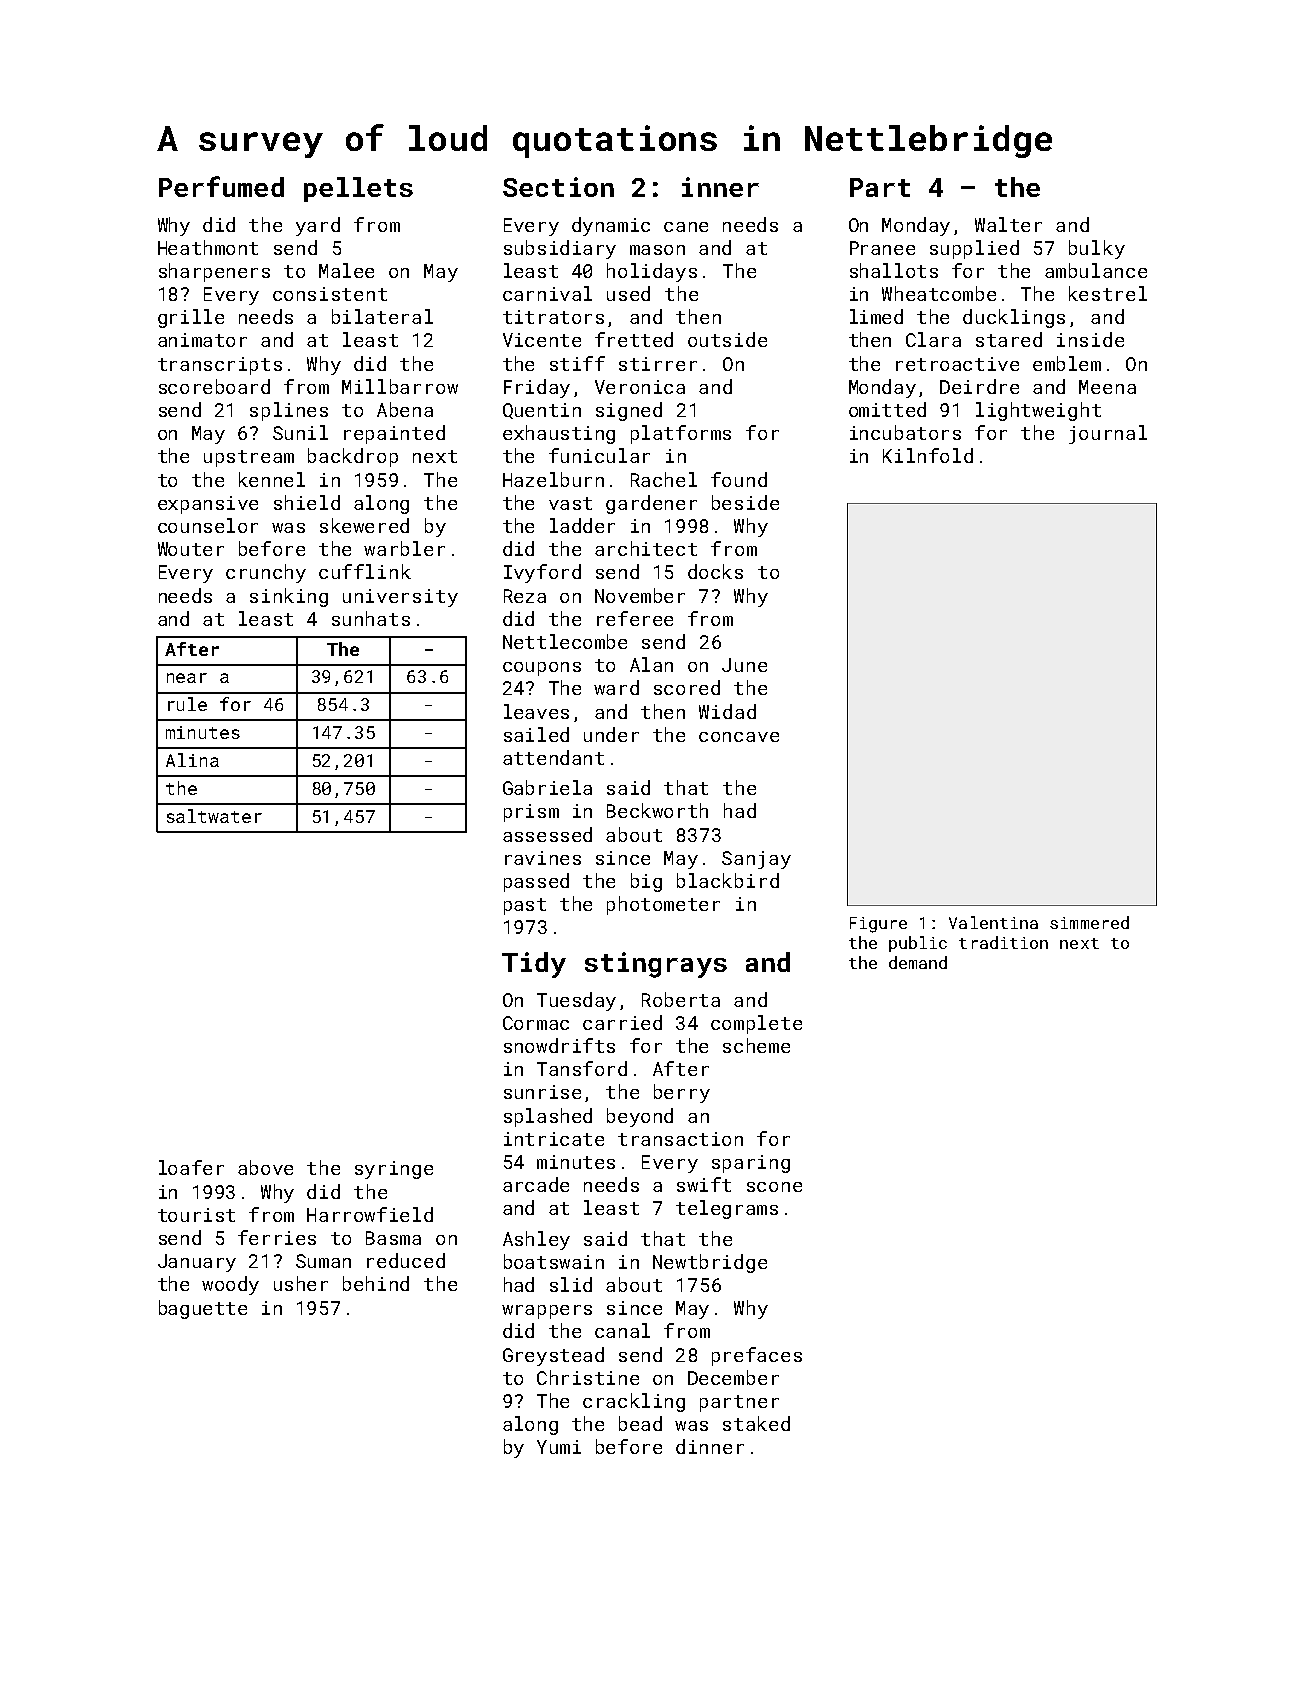 This screenshot has width=1314, height=1701. I want to click on cane, so click(686, 227).
